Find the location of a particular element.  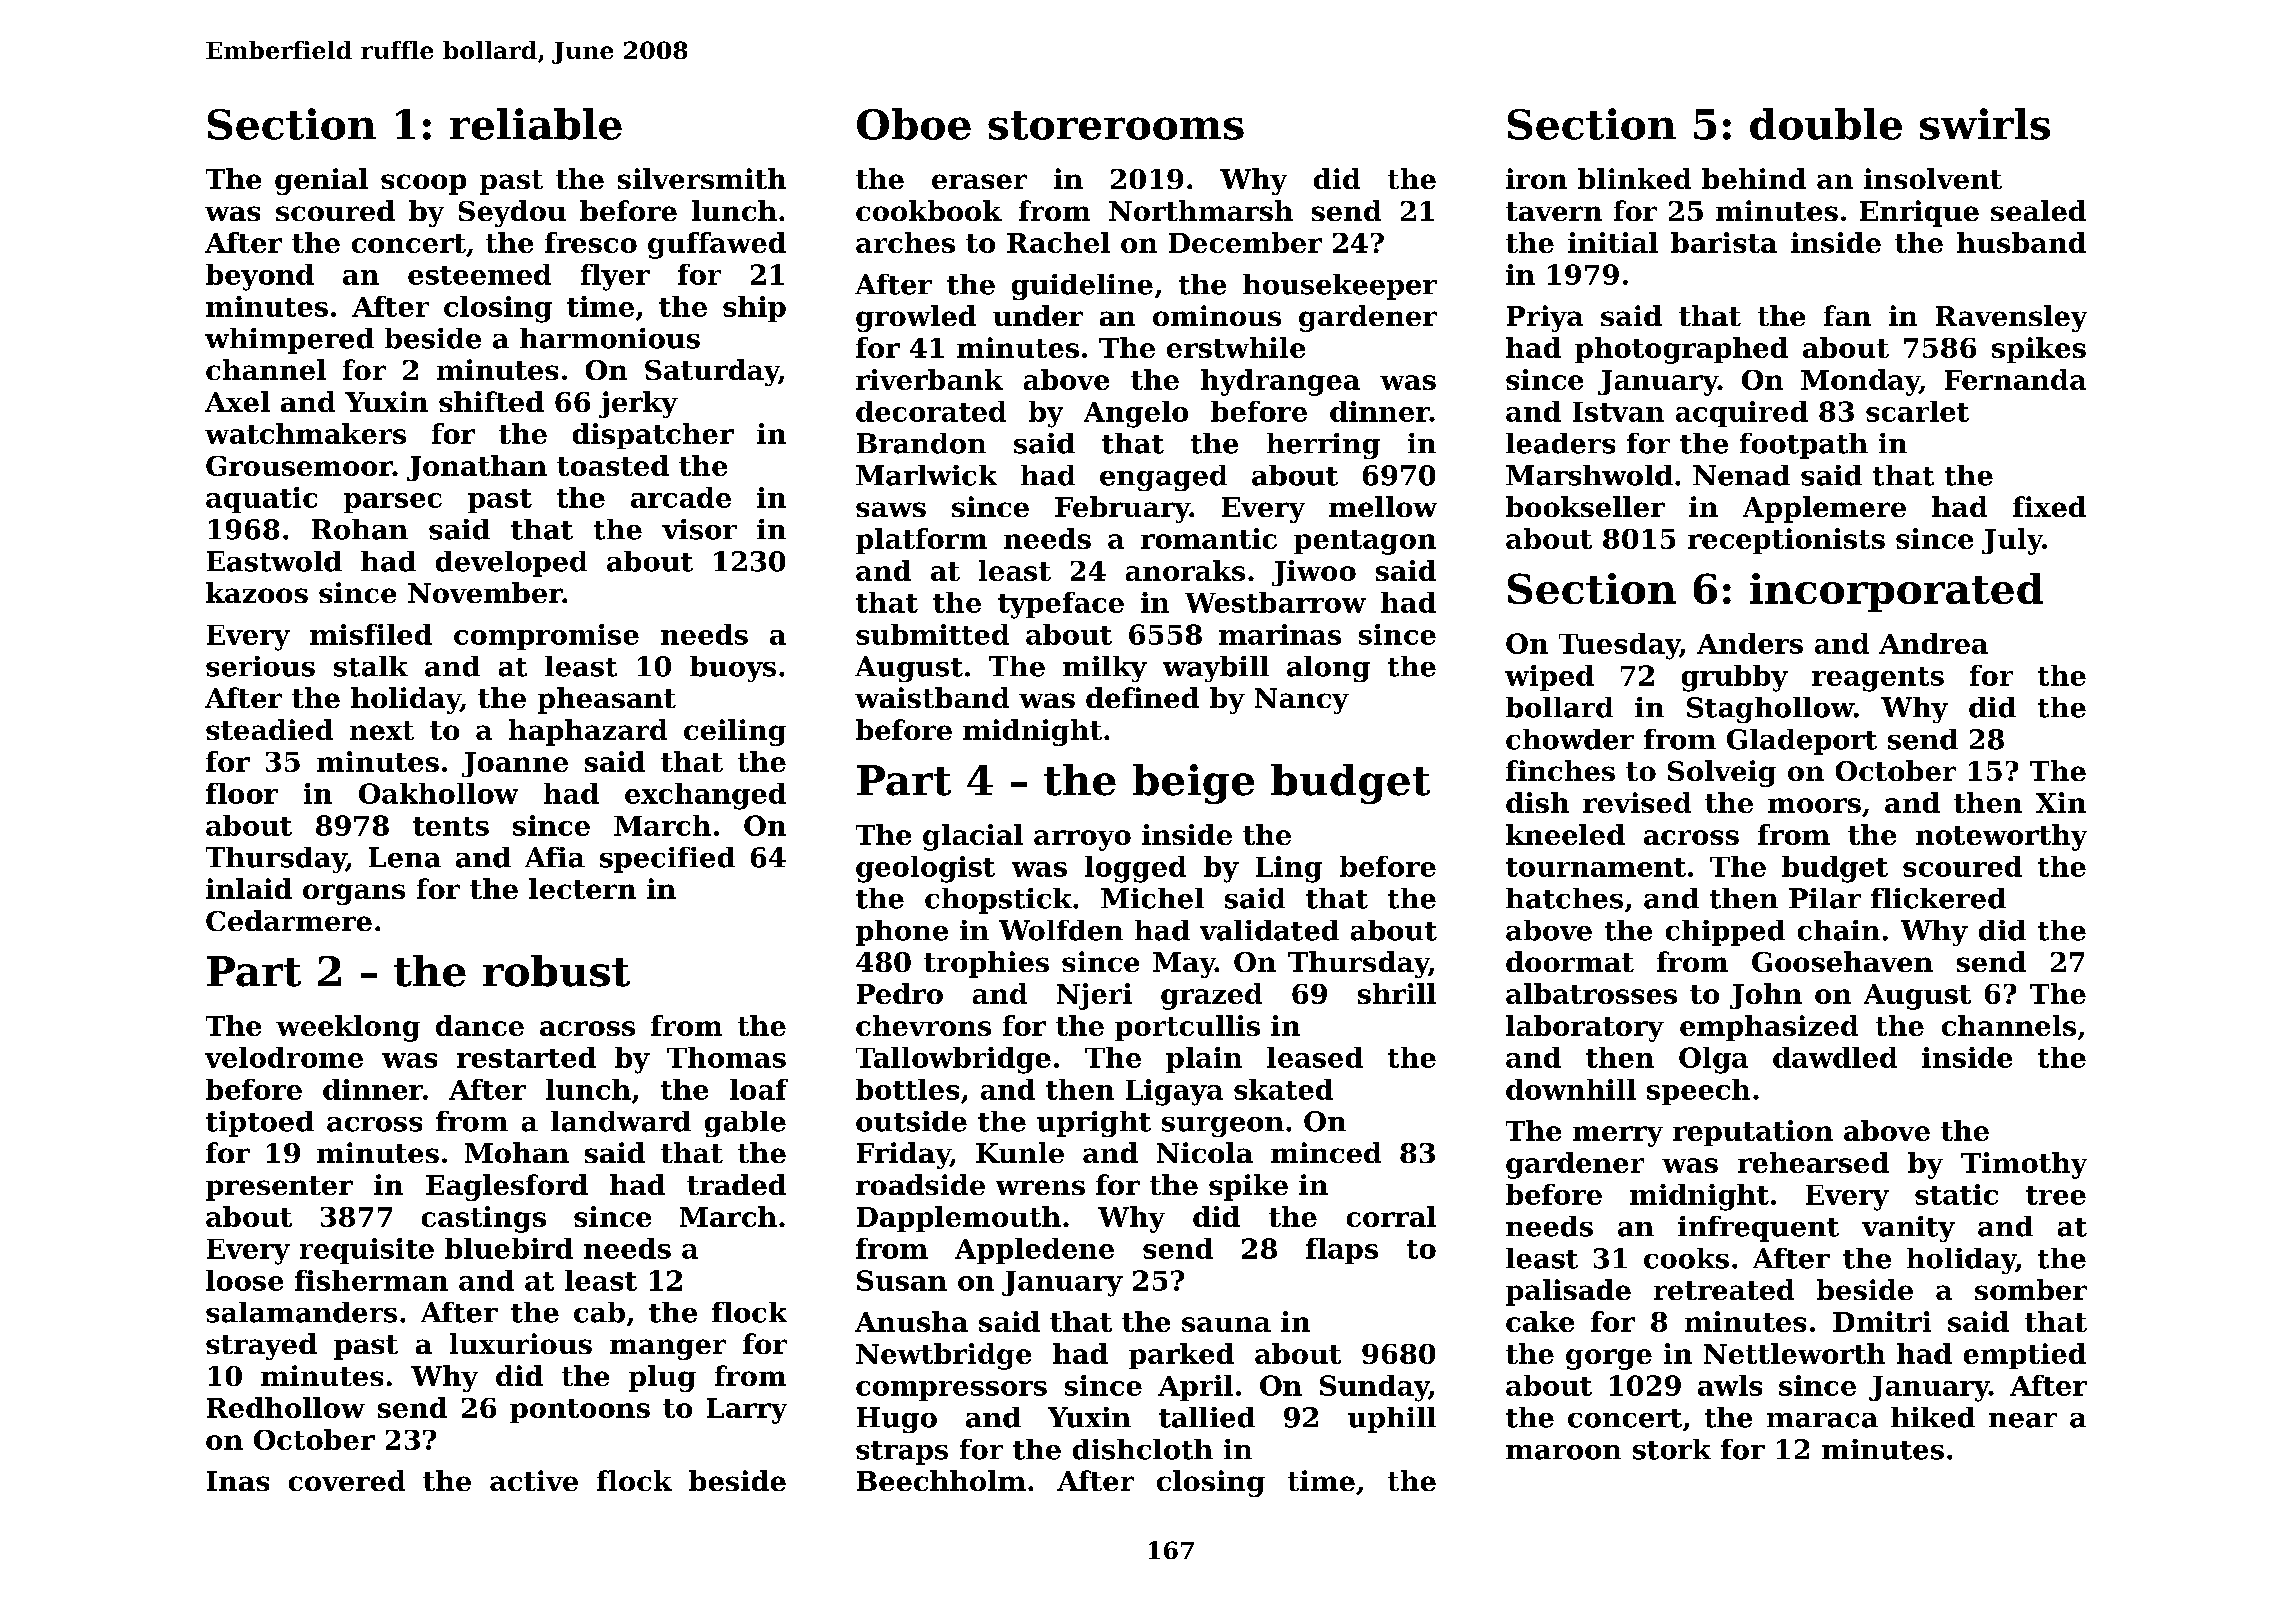

near is located at coordinates (2023, 1420).
